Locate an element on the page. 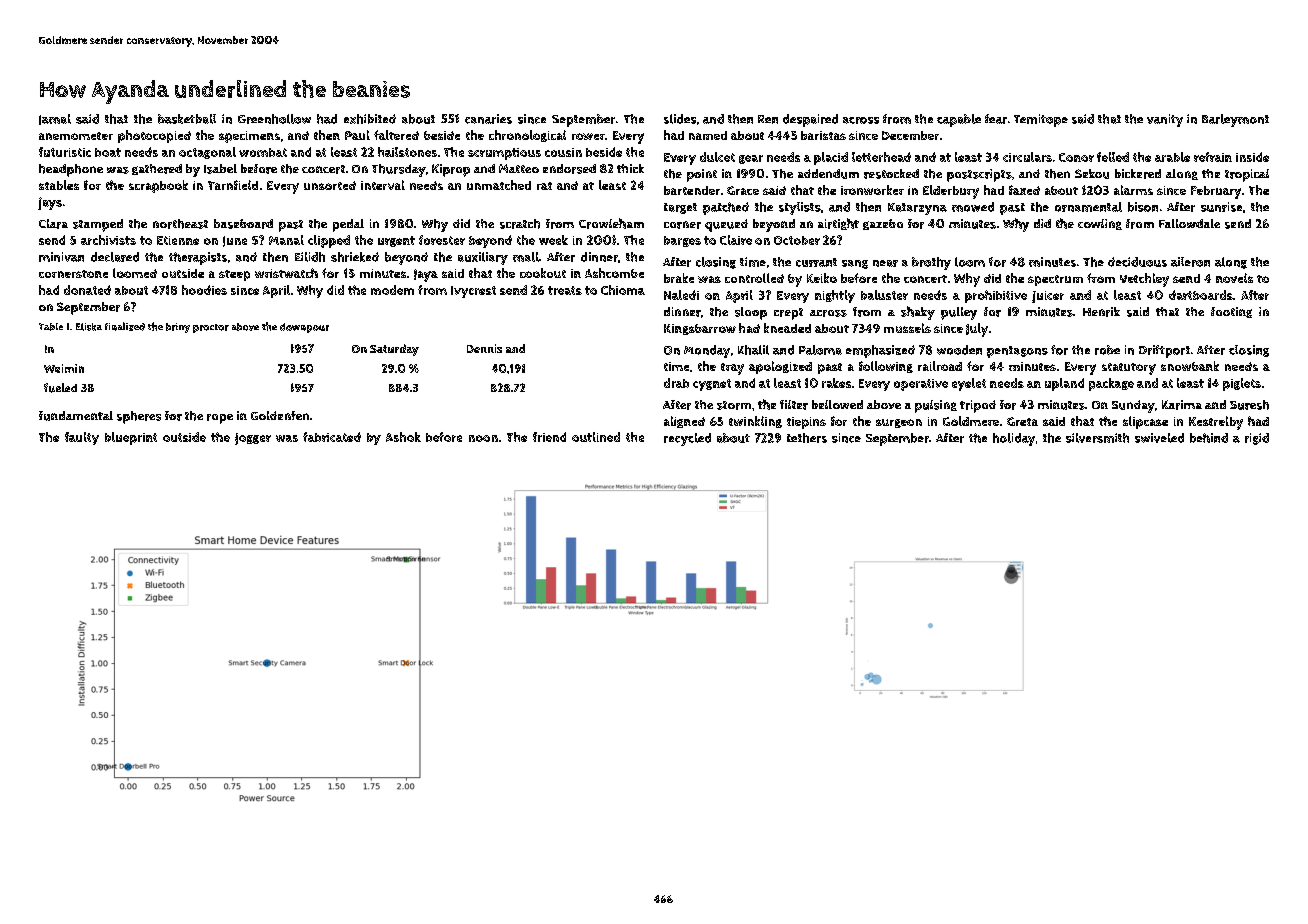 This document has width=1308, height=924. queued is located at coordinates (726, 225).
